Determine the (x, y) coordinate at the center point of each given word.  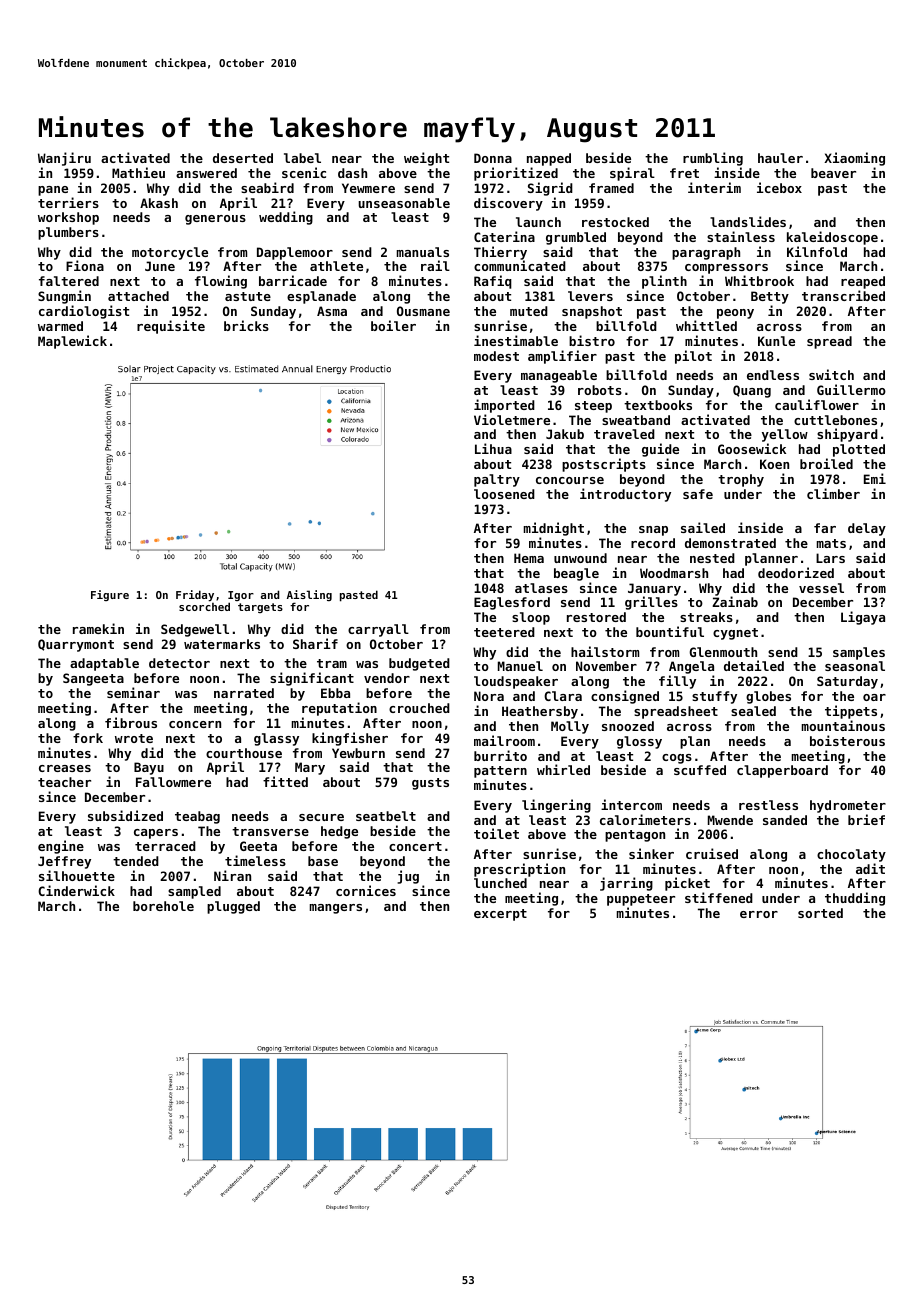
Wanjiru (64, 159)
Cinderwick (76, 890)
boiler (393, 325)
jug (408, 877)
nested (712, 558)
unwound (580, 558)
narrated (244, 693)
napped (549, 159)
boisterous (847, 740)
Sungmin (64, 297)
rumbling (713, 159)
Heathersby (540, 712)
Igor (241, 596)
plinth (664, 282)
